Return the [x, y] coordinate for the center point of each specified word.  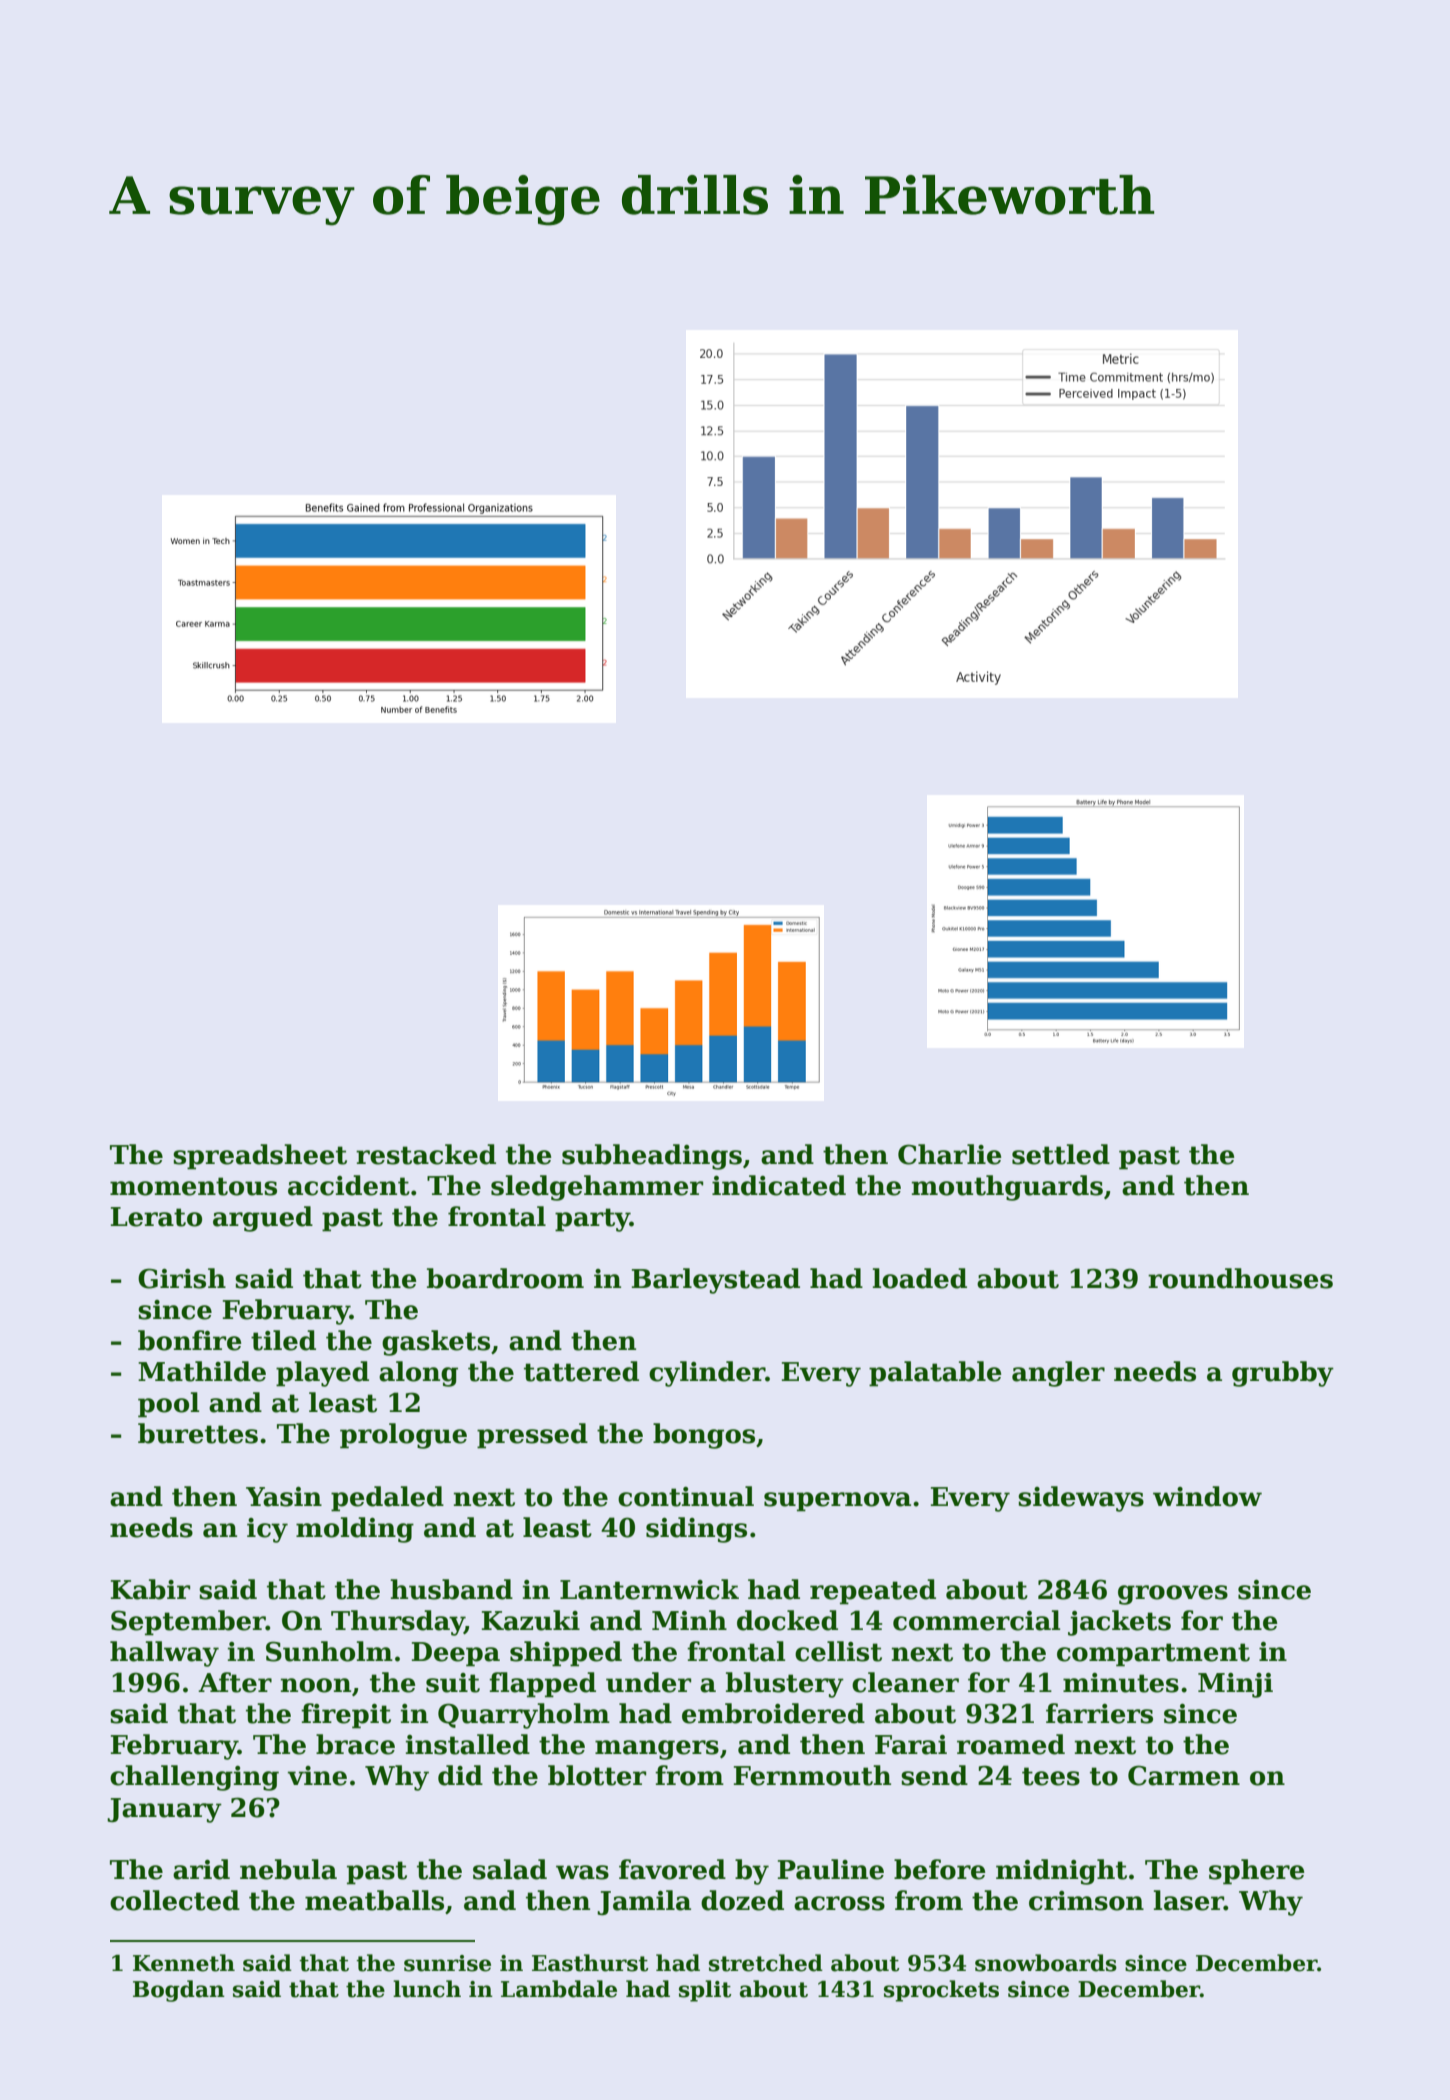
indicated [779, 1185]
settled [1061, 1154]
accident [349, 1185]
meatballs [374, 1900]
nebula [288, 1869]
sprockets [941, 1991]
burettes [198, 1433]
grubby [1283, 1374]
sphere [1257, 1872]
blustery [785, 1685]
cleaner [905, 1682]
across [839, 1903]
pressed [532, 1436]
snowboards [1046, 1963]
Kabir [150, 1589]
